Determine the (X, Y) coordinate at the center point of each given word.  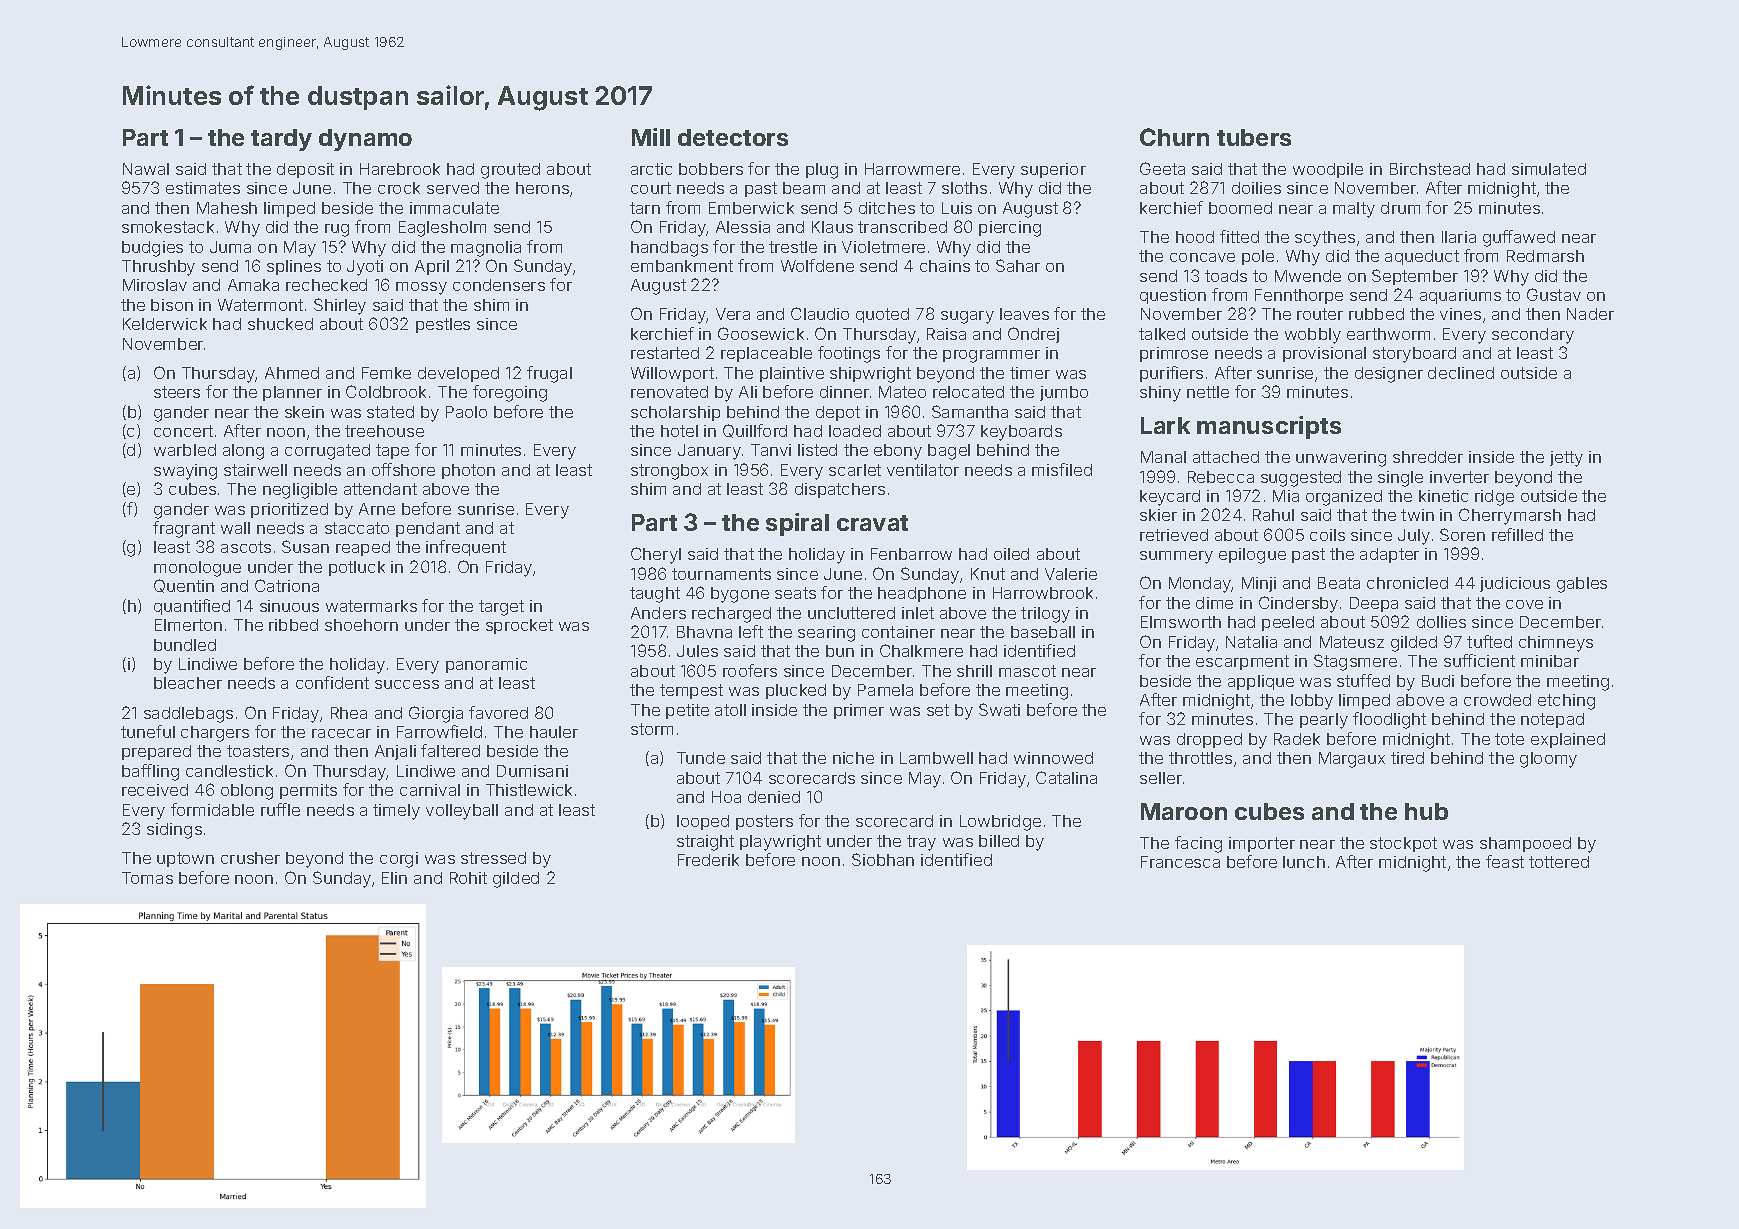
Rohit (468, 878)
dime (1214, 603)
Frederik (708, 860)
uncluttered (851, 613)
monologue (197, 569)
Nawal (146, 169)
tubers (1254, 137)
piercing (1010, 229)
